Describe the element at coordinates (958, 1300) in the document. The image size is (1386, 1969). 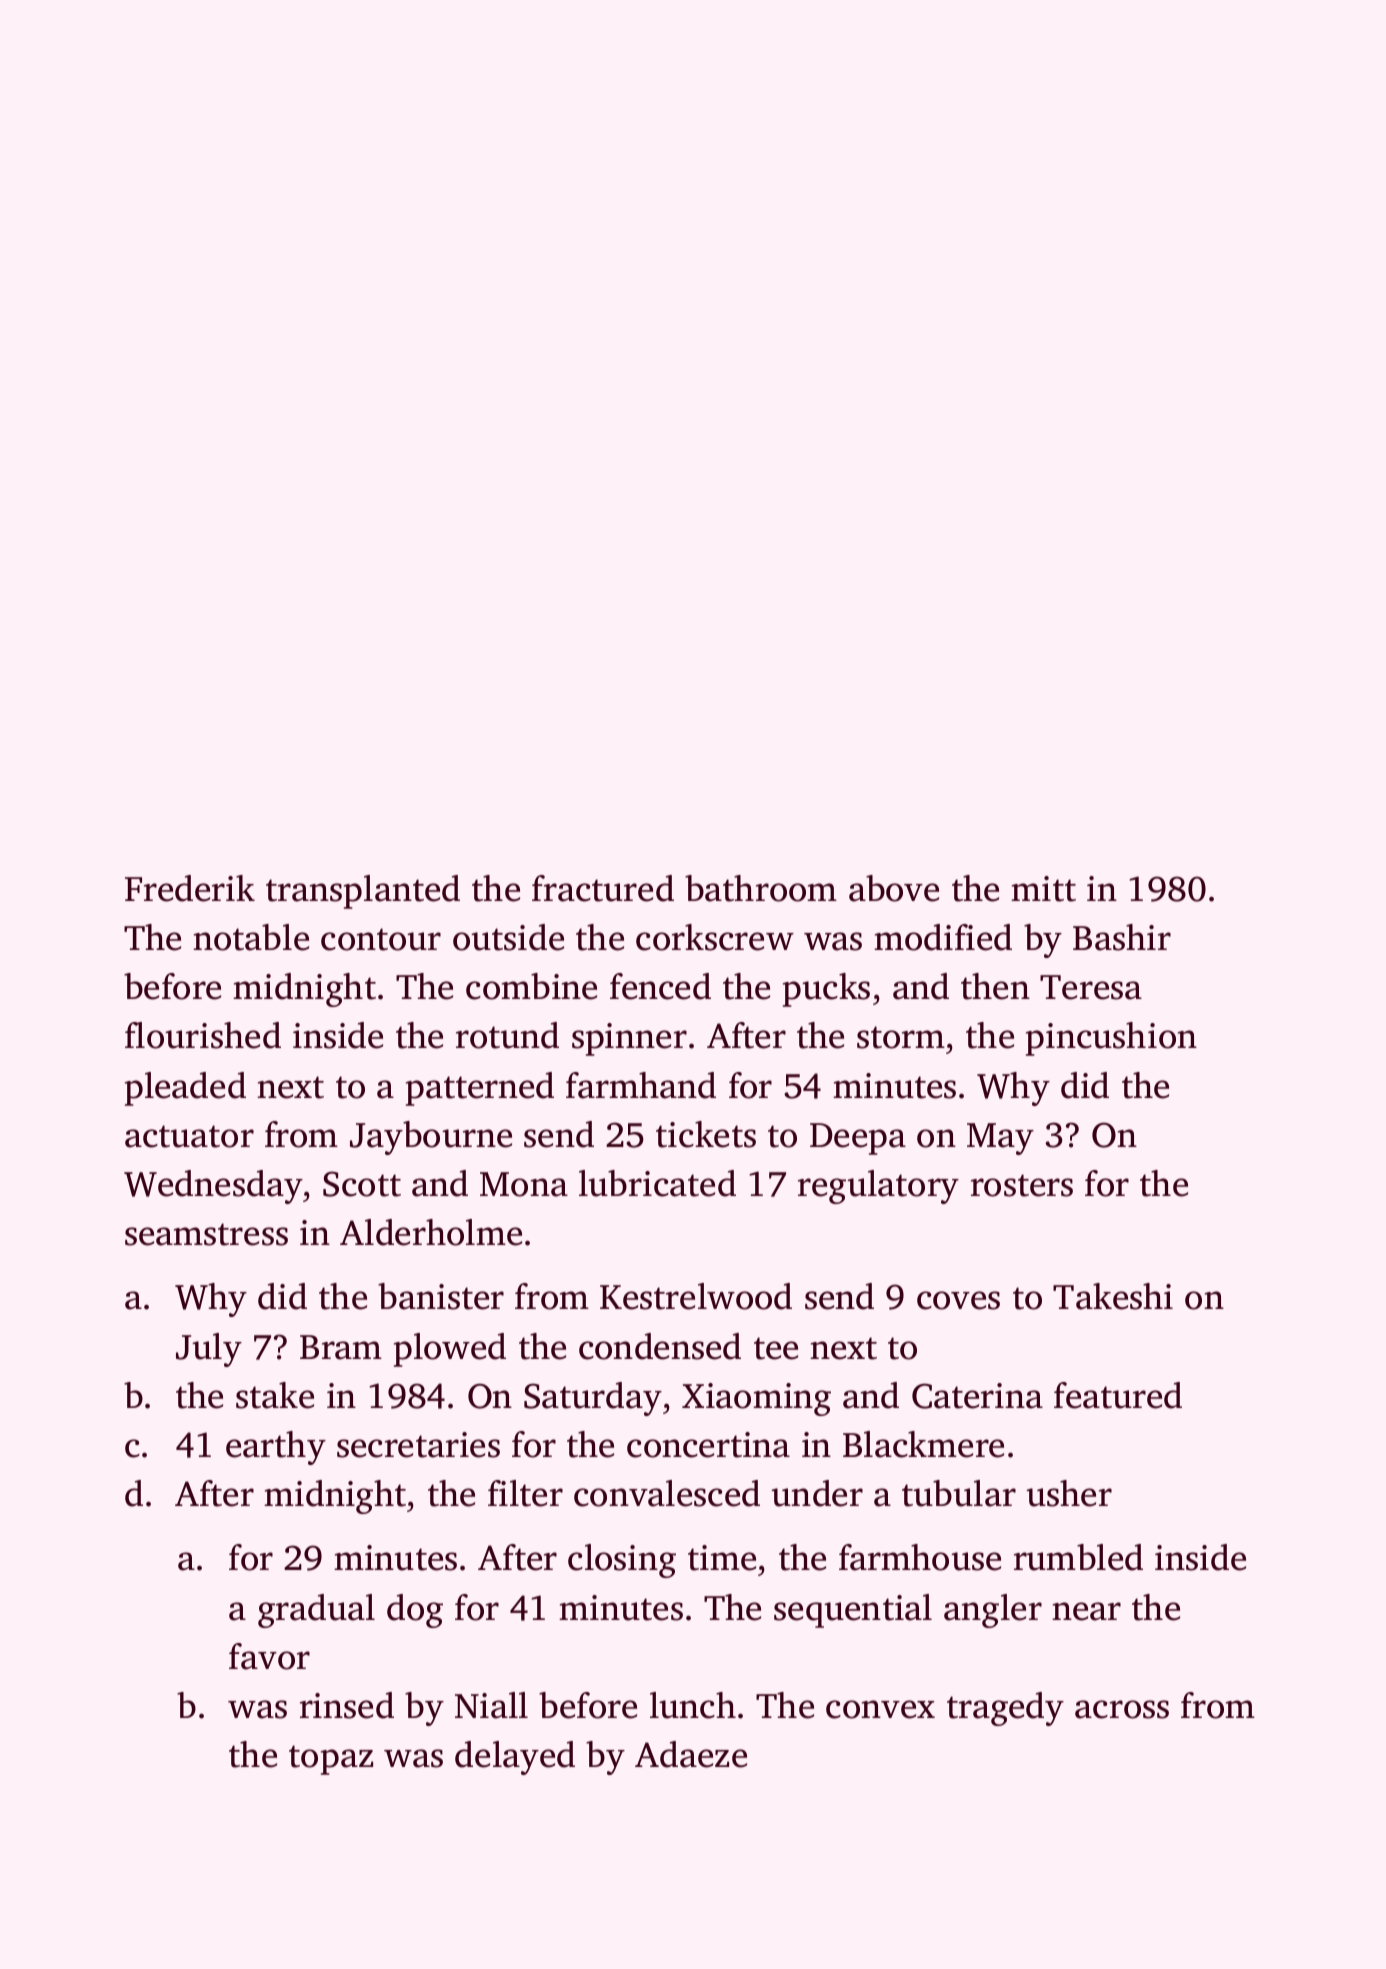
I see `coves` at that location.
